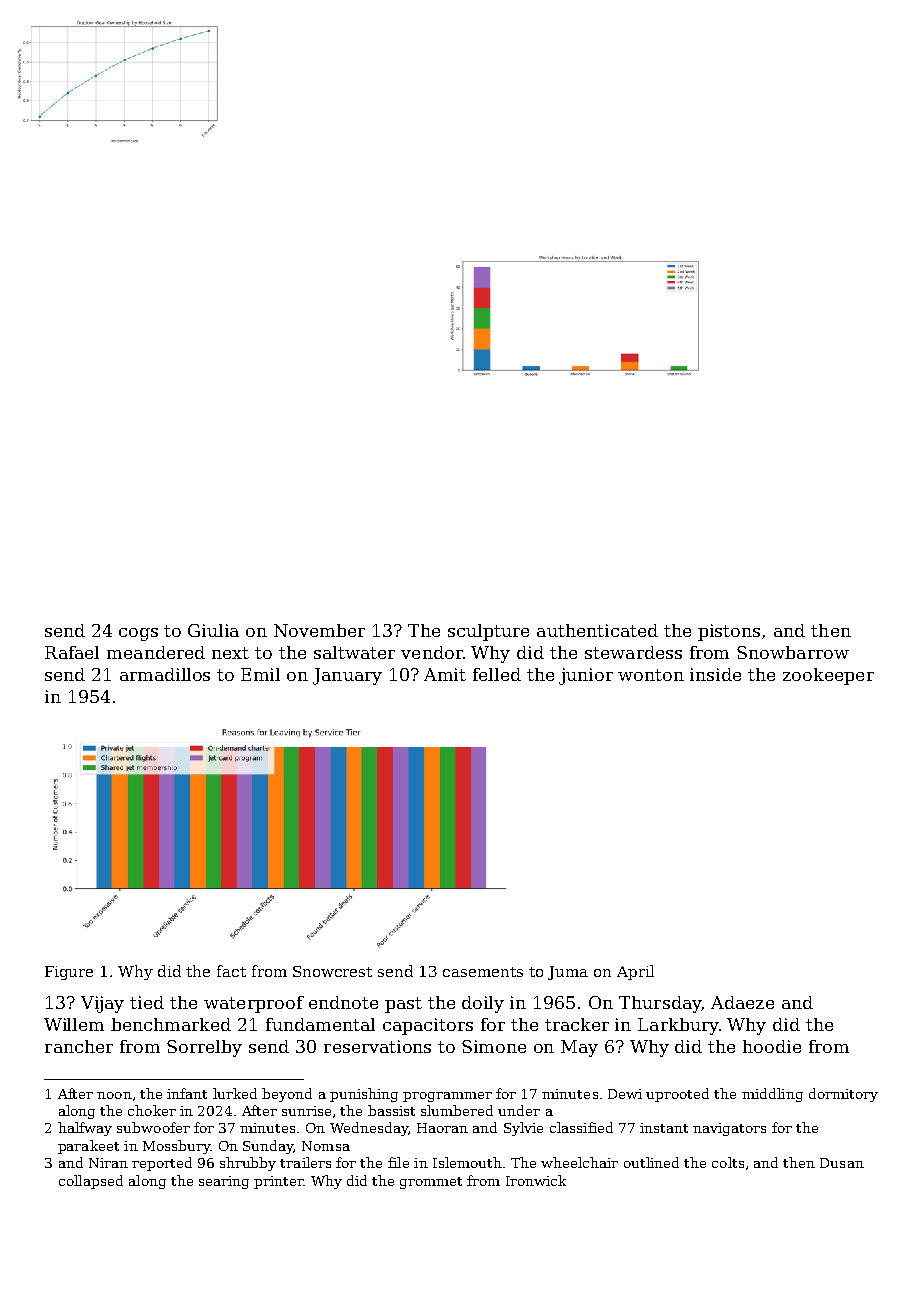  I want to click on Dusan, so click(842, 1163).
